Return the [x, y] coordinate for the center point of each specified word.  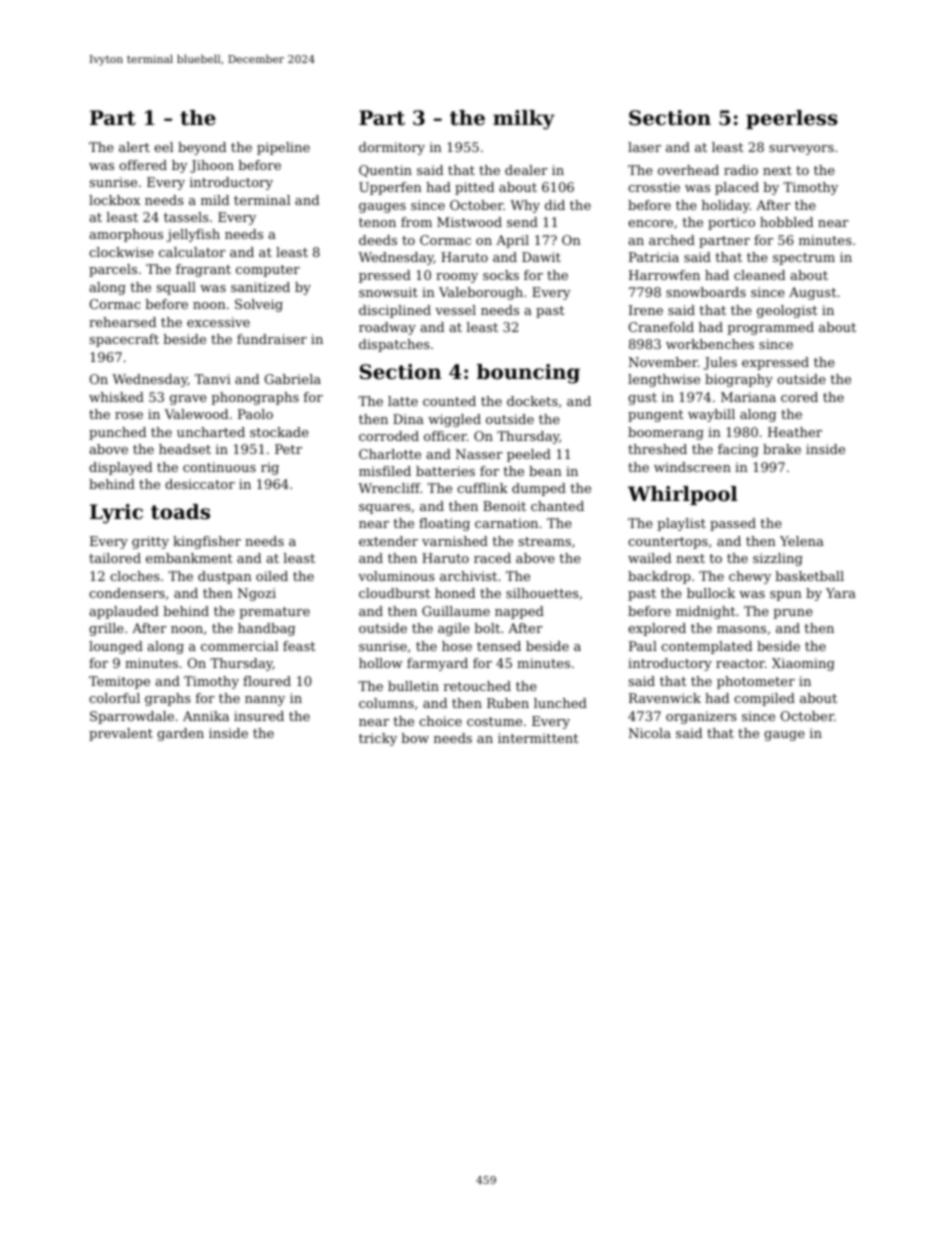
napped [519, 612]
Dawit [541, 257]
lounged [116, 647]
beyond [202, 148]
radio [741, 170]
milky [524, 120]
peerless [792, 119]
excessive [218, 322]
